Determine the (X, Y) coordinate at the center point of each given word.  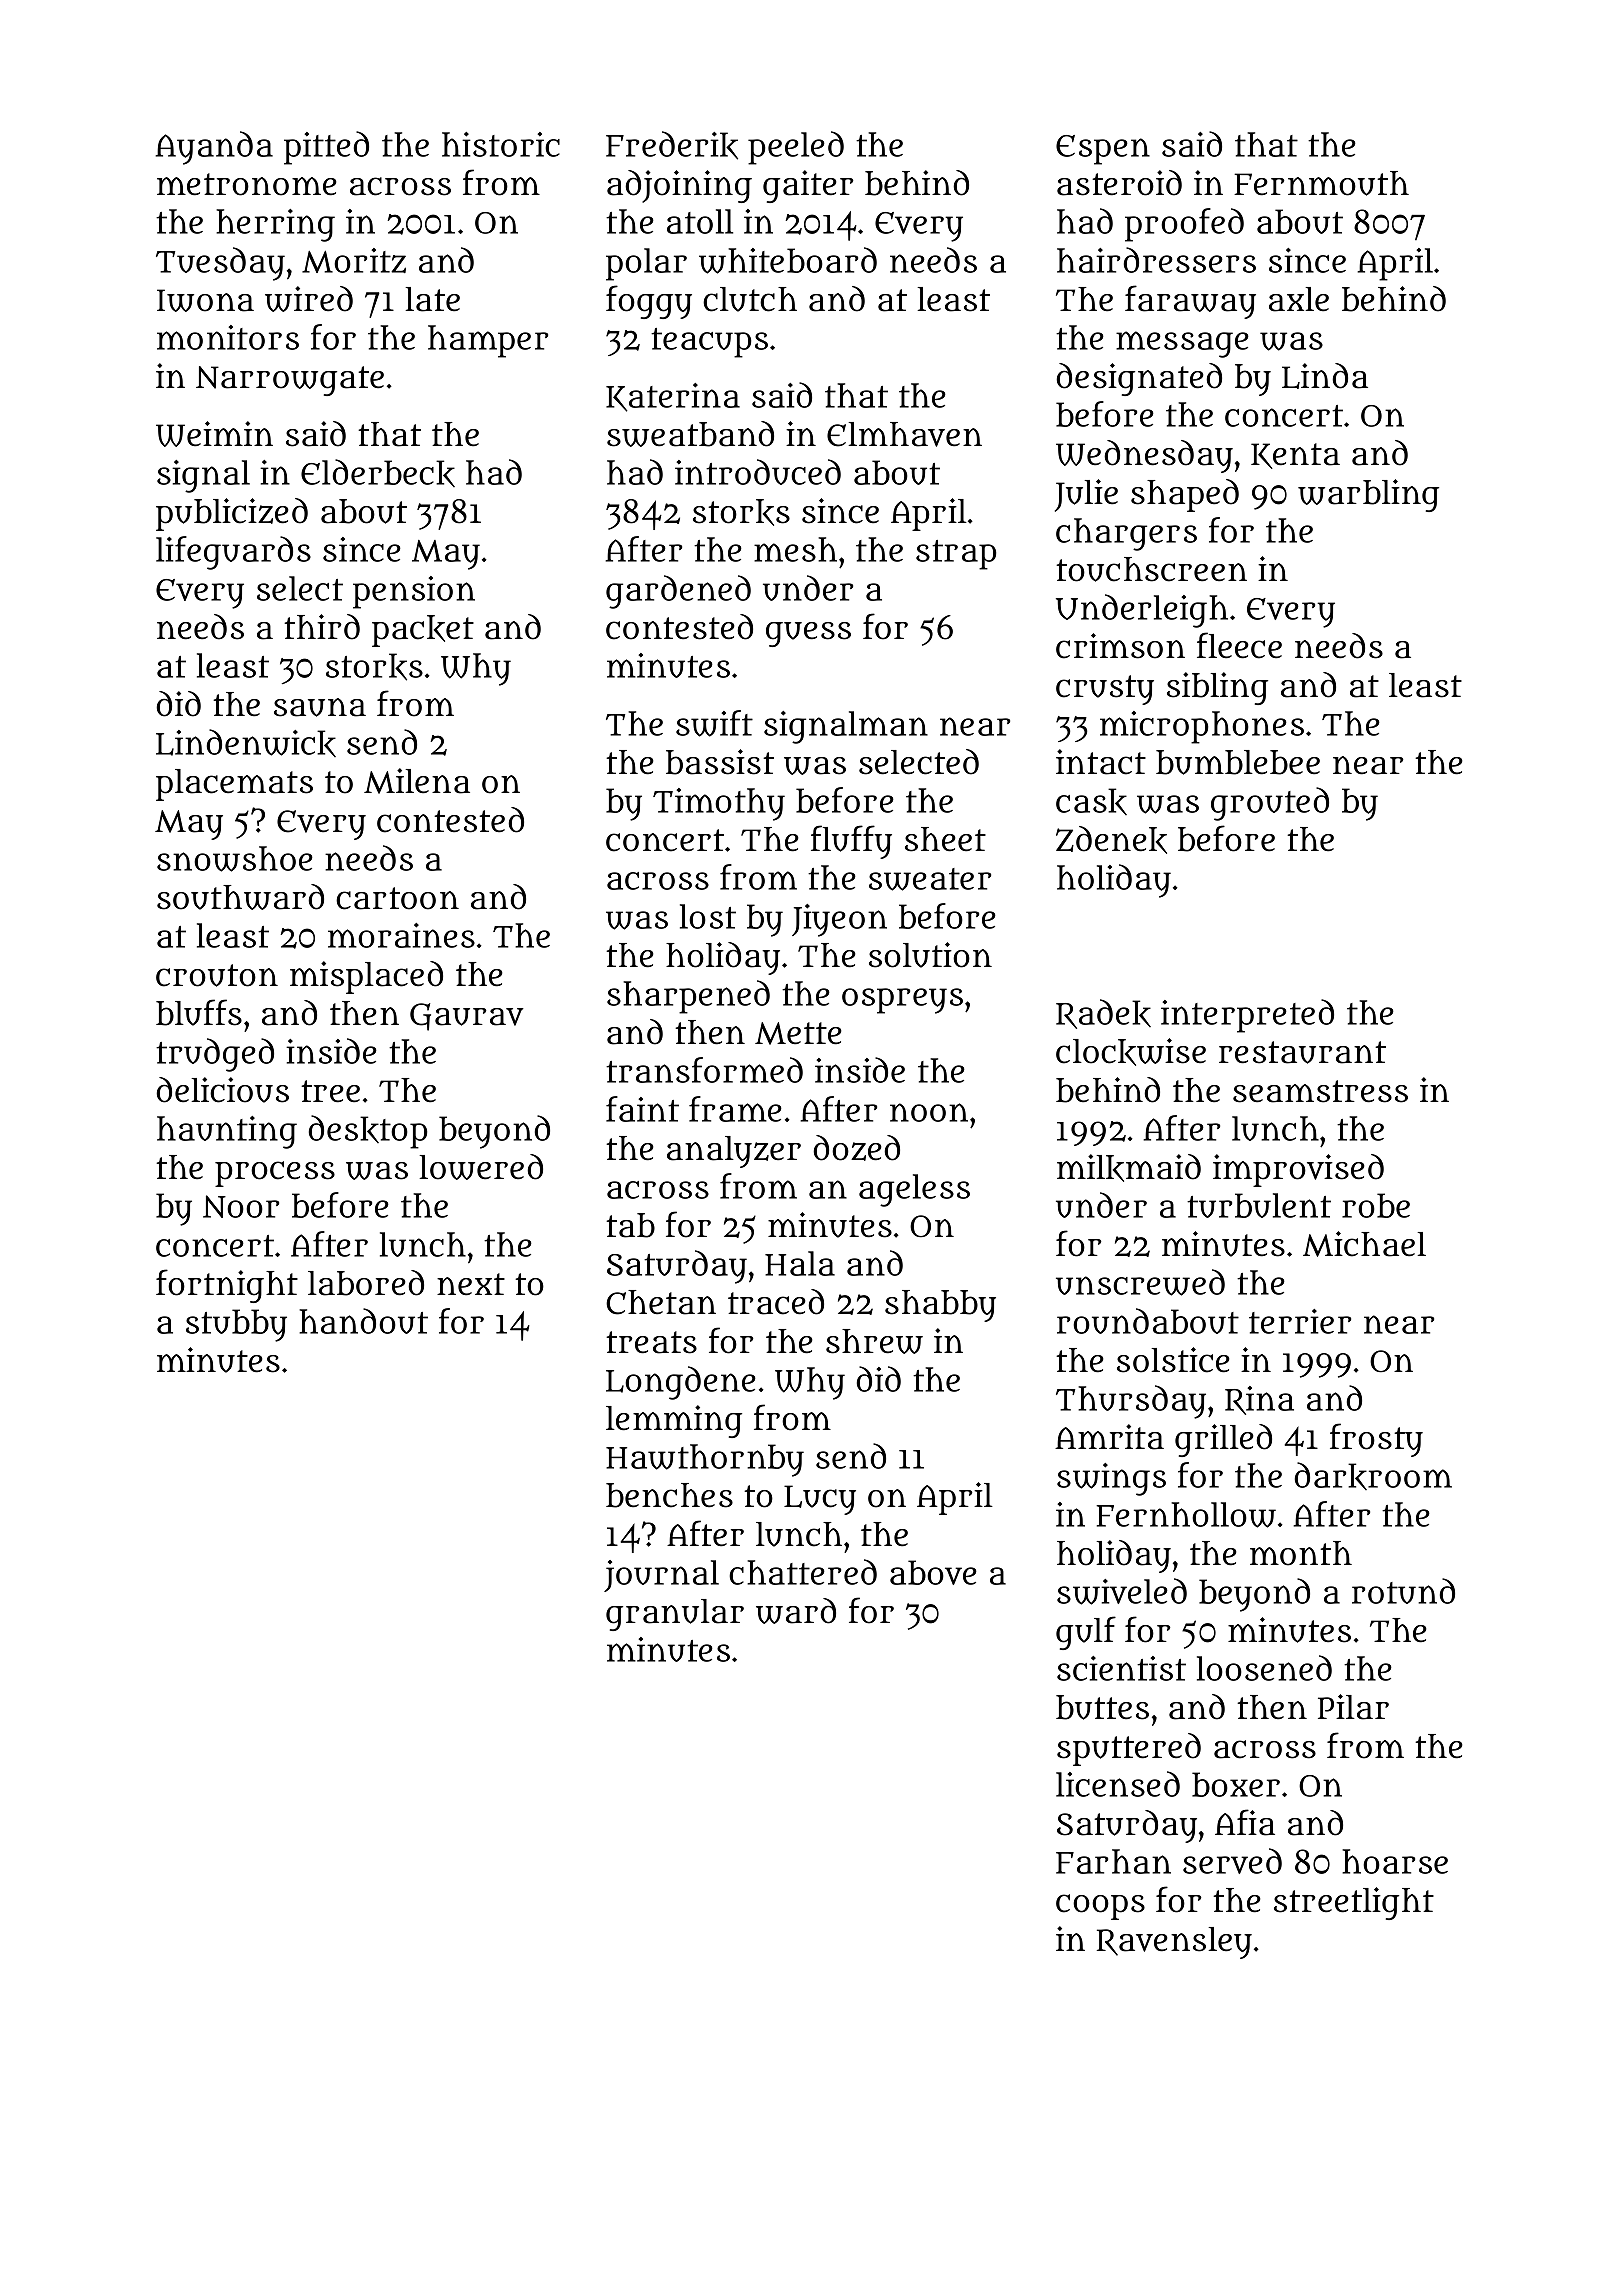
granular (675, 1615)
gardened (678, 592)
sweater (930, 879)
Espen (1103, 150)
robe (1376, 1205)
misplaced (366, 977)
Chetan (661, 1302)
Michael (1364, 1244)
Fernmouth (1321, 183)
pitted (326, 148)
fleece (1239, 645)
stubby (236, 1325)
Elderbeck (378, 473)
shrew (874, 1341)
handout (363, 1321)
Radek (1103, 1014)
